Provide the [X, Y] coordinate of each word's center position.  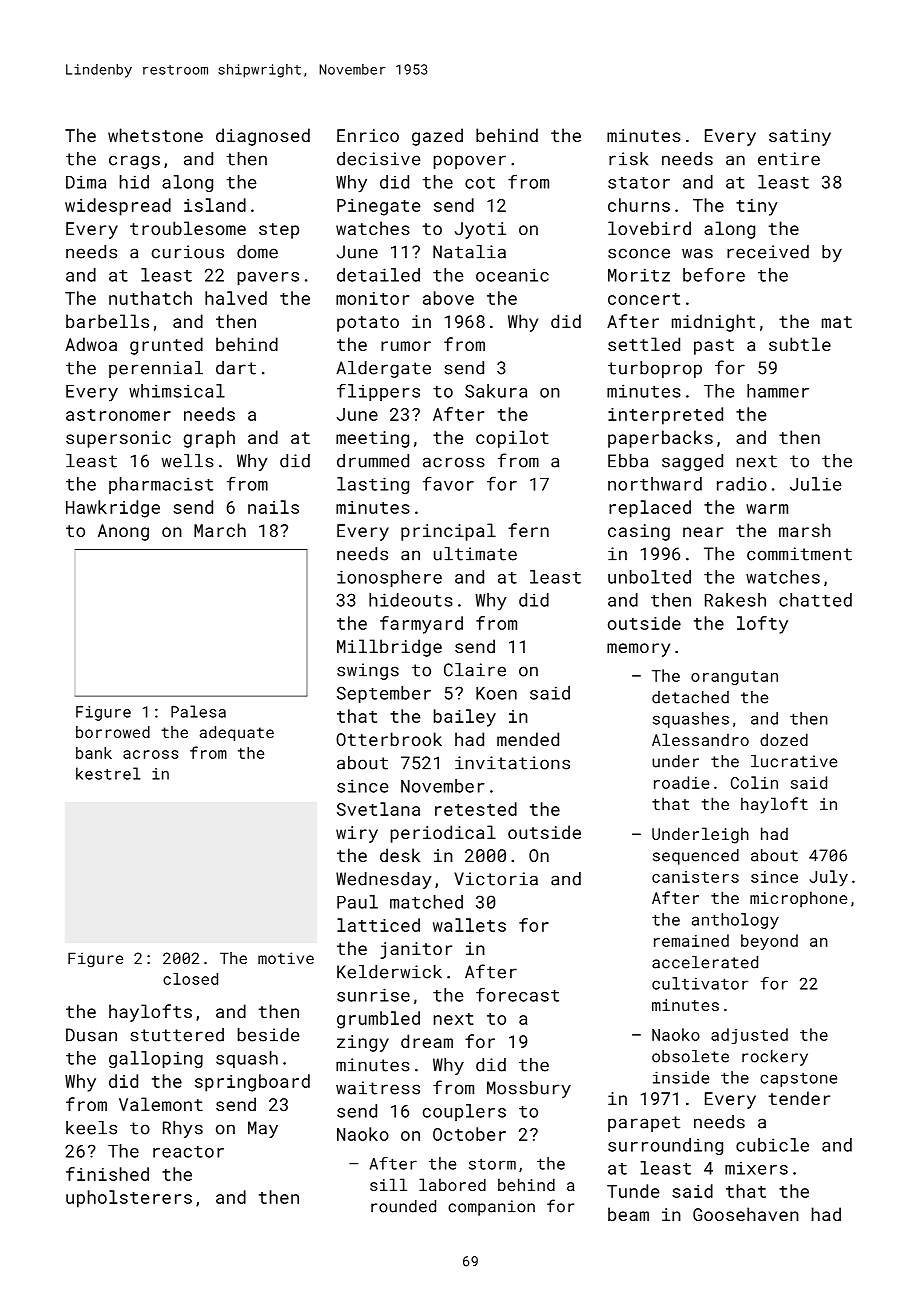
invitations [512, 763]
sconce [639, 253]
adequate [236, 733]
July [829, 878]
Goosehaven [746, 1214]
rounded [403, 1206]
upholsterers [129, 1199]
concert [644, 299]
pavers [268, 278]
